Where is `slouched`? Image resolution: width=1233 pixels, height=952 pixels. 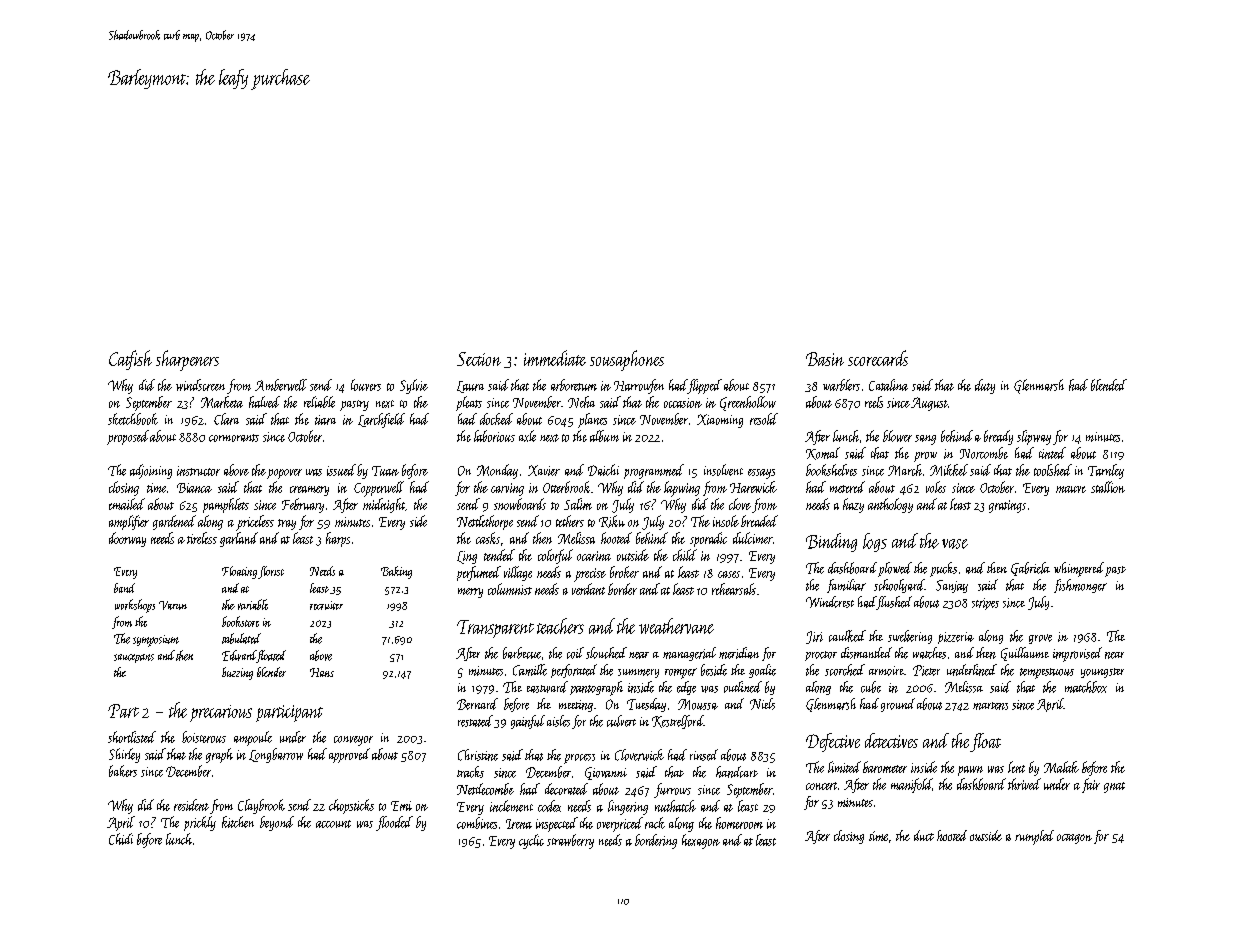
slouched is located at coordinates (606, 653).
